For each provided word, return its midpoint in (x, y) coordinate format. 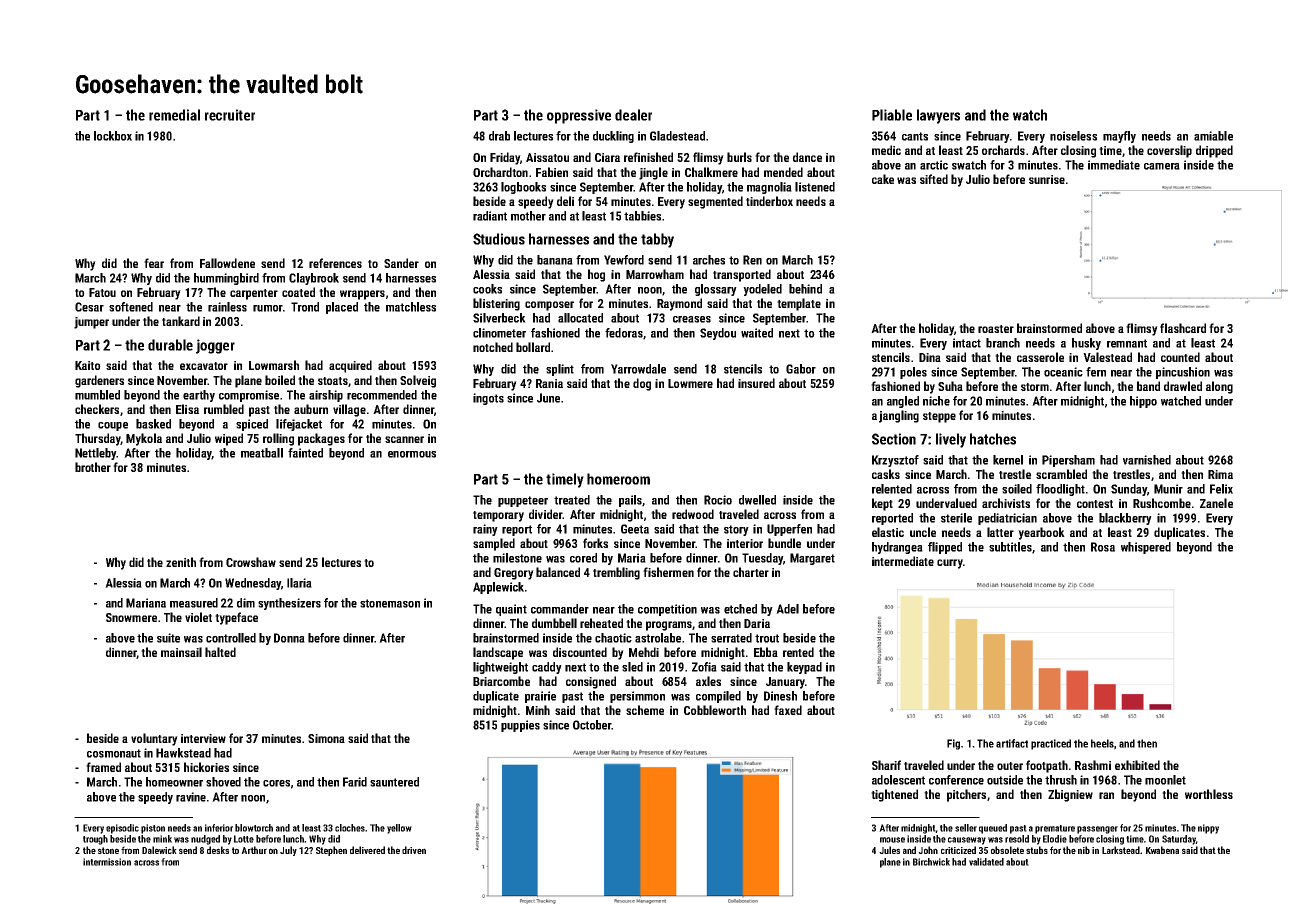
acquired (350, 366)
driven (414, 850)
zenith (181, 562)
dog (642, 384)
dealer (633, 115)
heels (1102, 743)
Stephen (331, 851)
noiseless (1073, 136)
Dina (930, 357)
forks (595, 543)
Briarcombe (501, 681)
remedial (174, 115)
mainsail (181, 652)
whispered (1146, 548)
